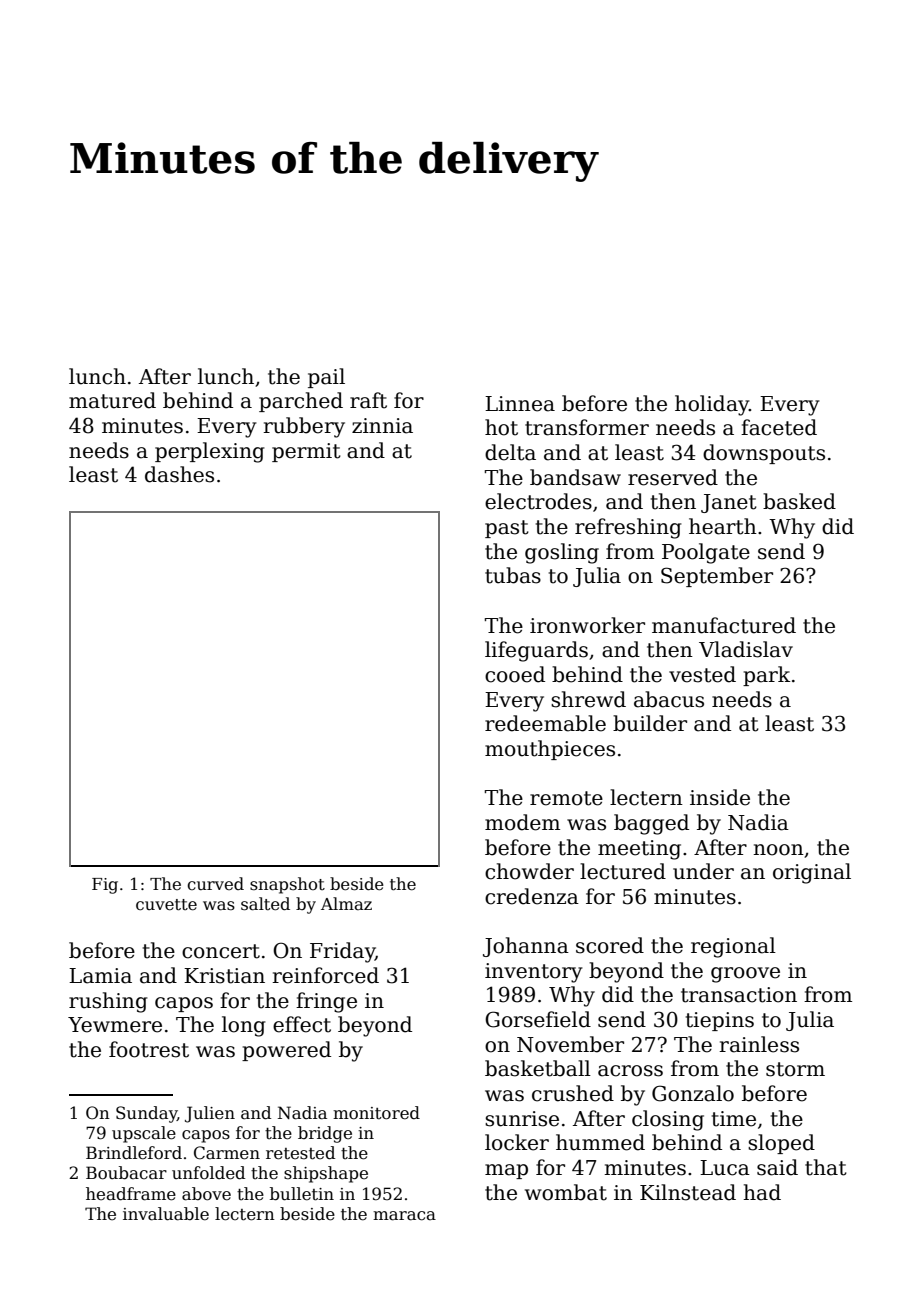  Describe the element at coordinates (112, 400) in the screenshot. I see `matured` at that location.
